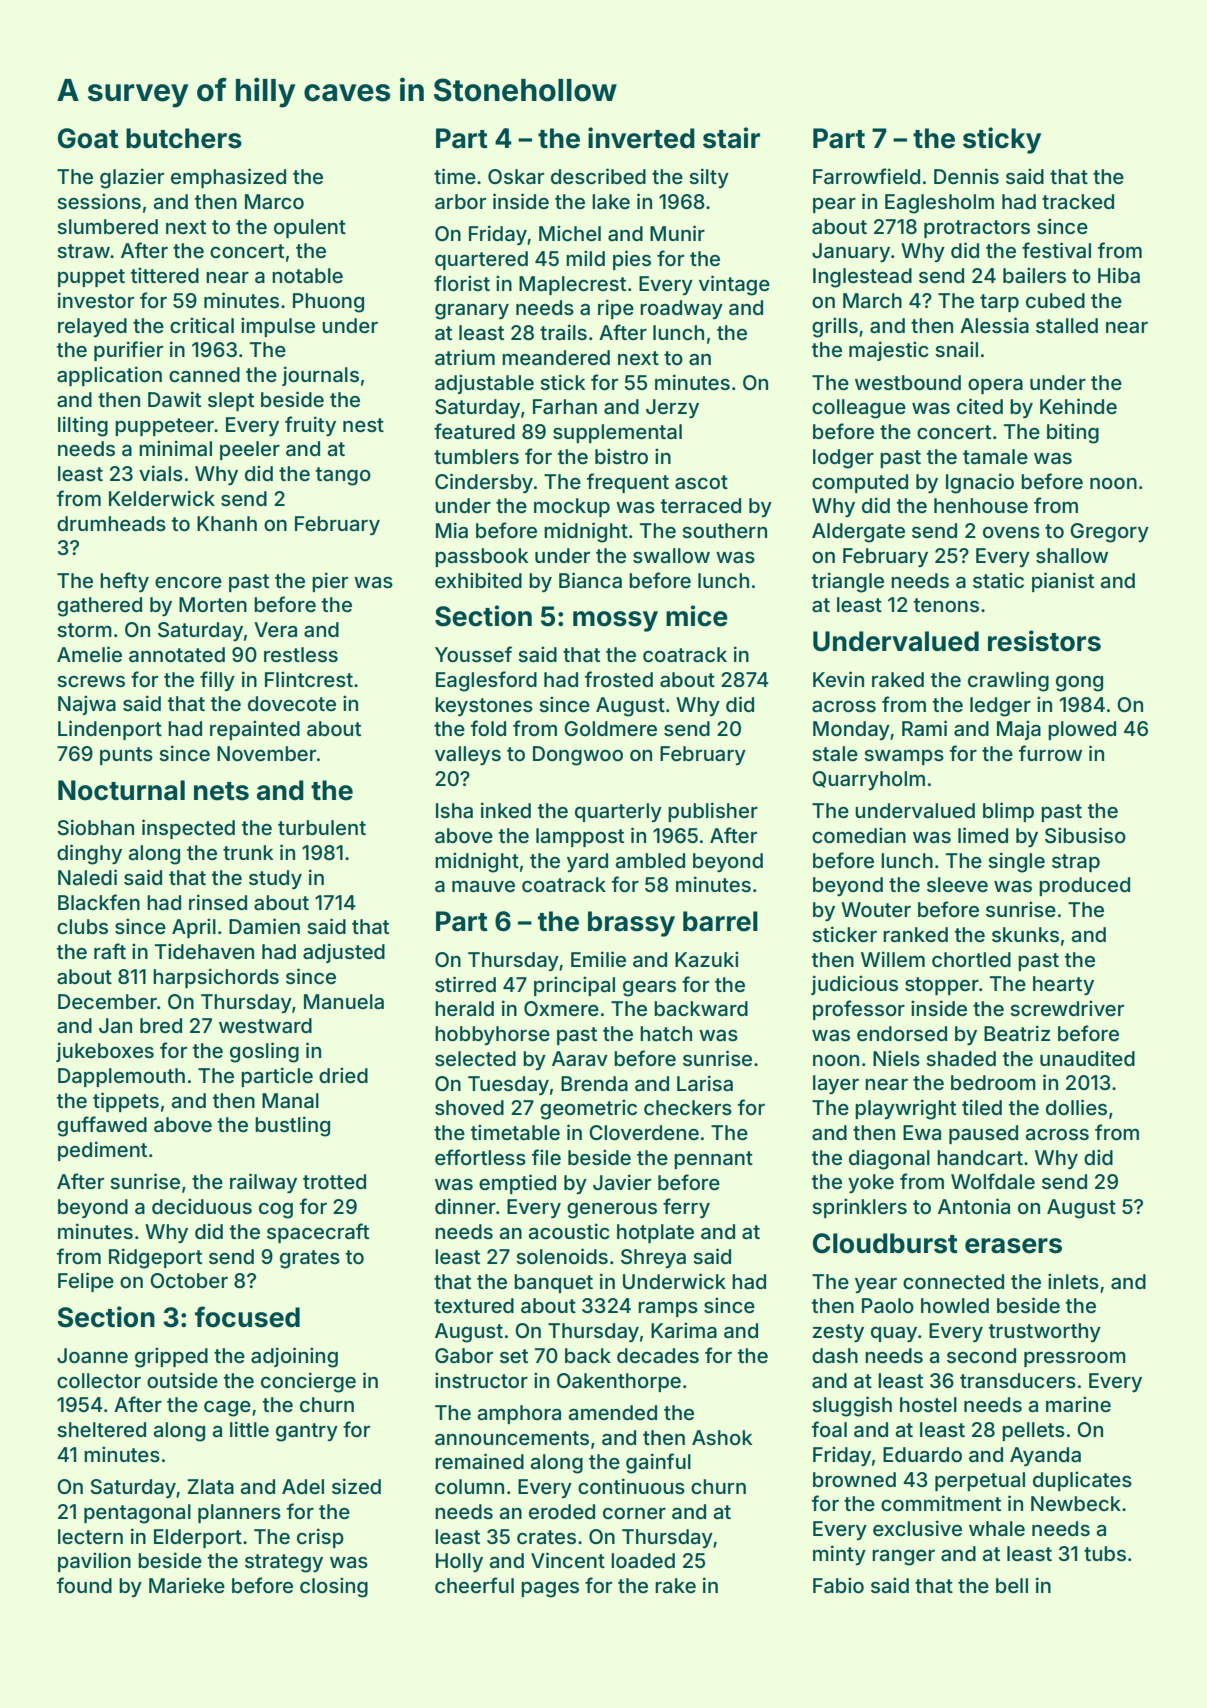  I want to click on Eduardo, so click(922, 1455).
